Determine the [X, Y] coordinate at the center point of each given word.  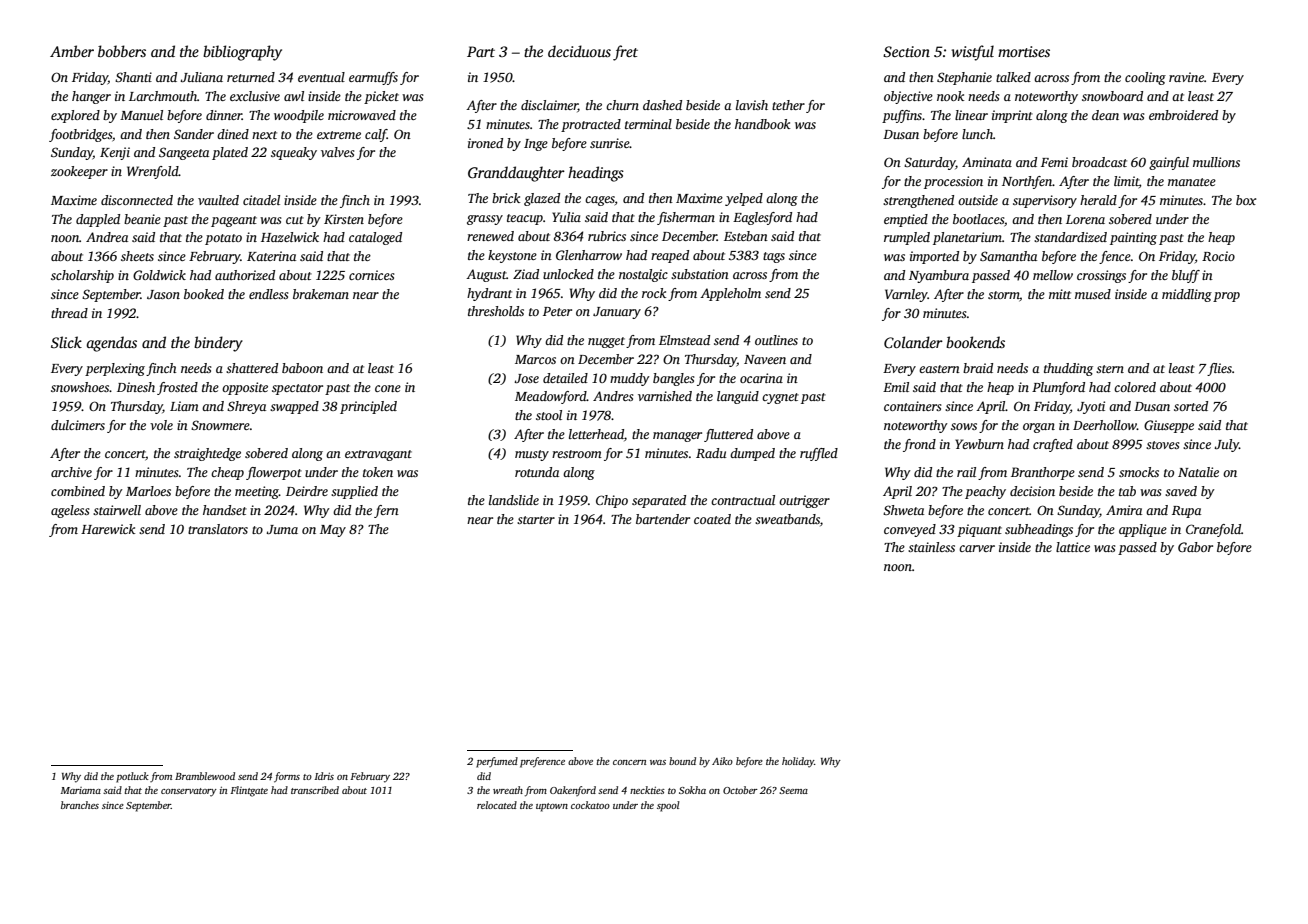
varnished [665, 396]
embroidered [1183, 115]
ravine [1186, 77]
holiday [798, 762]
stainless [931, 547]
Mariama [81, 790]
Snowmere [220, 425]
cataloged [375, 238]
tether [788, 105]
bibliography [242, 53]
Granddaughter [516, 174]
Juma [282, 529]
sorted [1191, 406]
